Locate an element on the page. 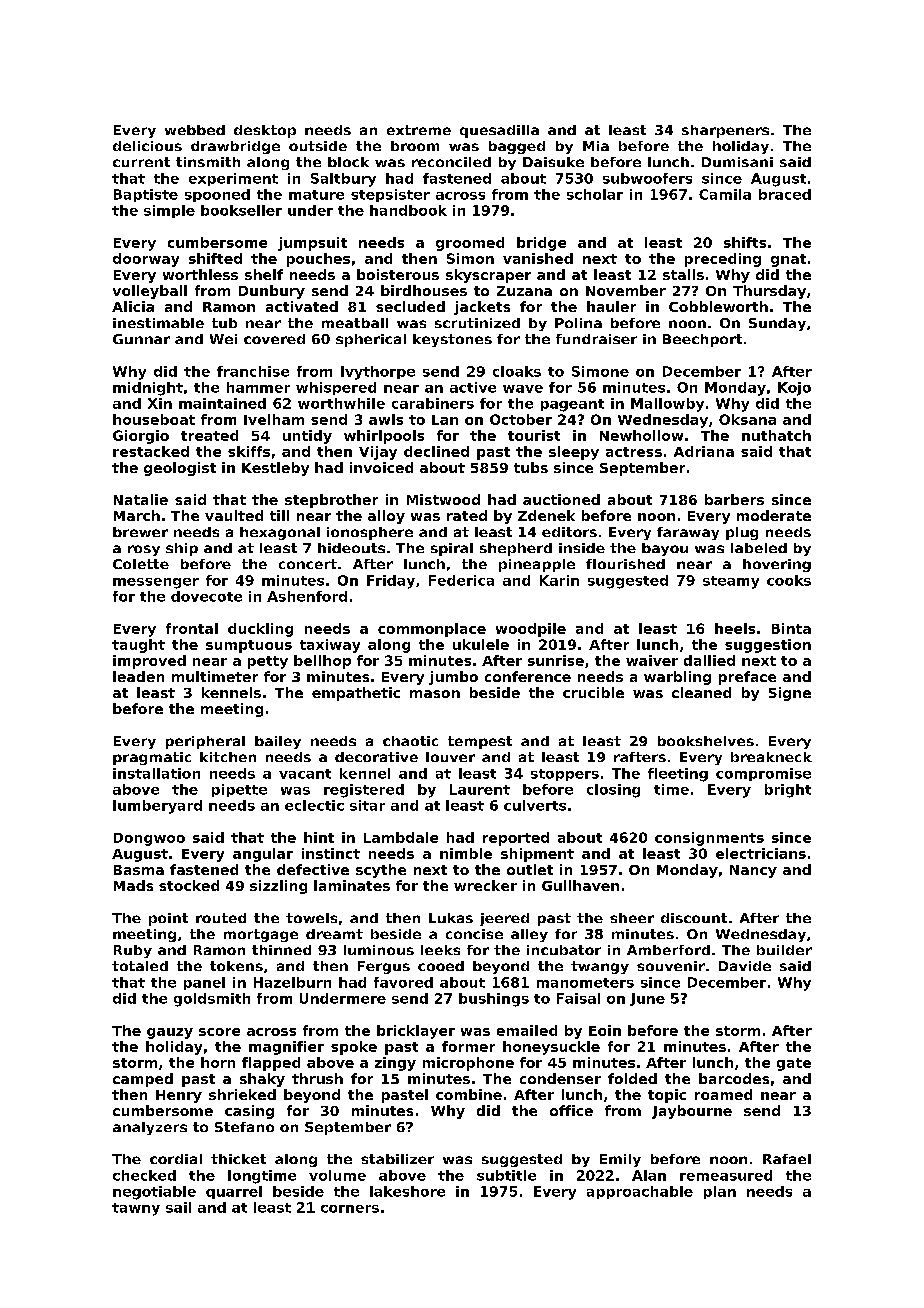 Image resolution: width=924 pixels, height=1308 pixels. hovering is located at coordinates (777, 565).
